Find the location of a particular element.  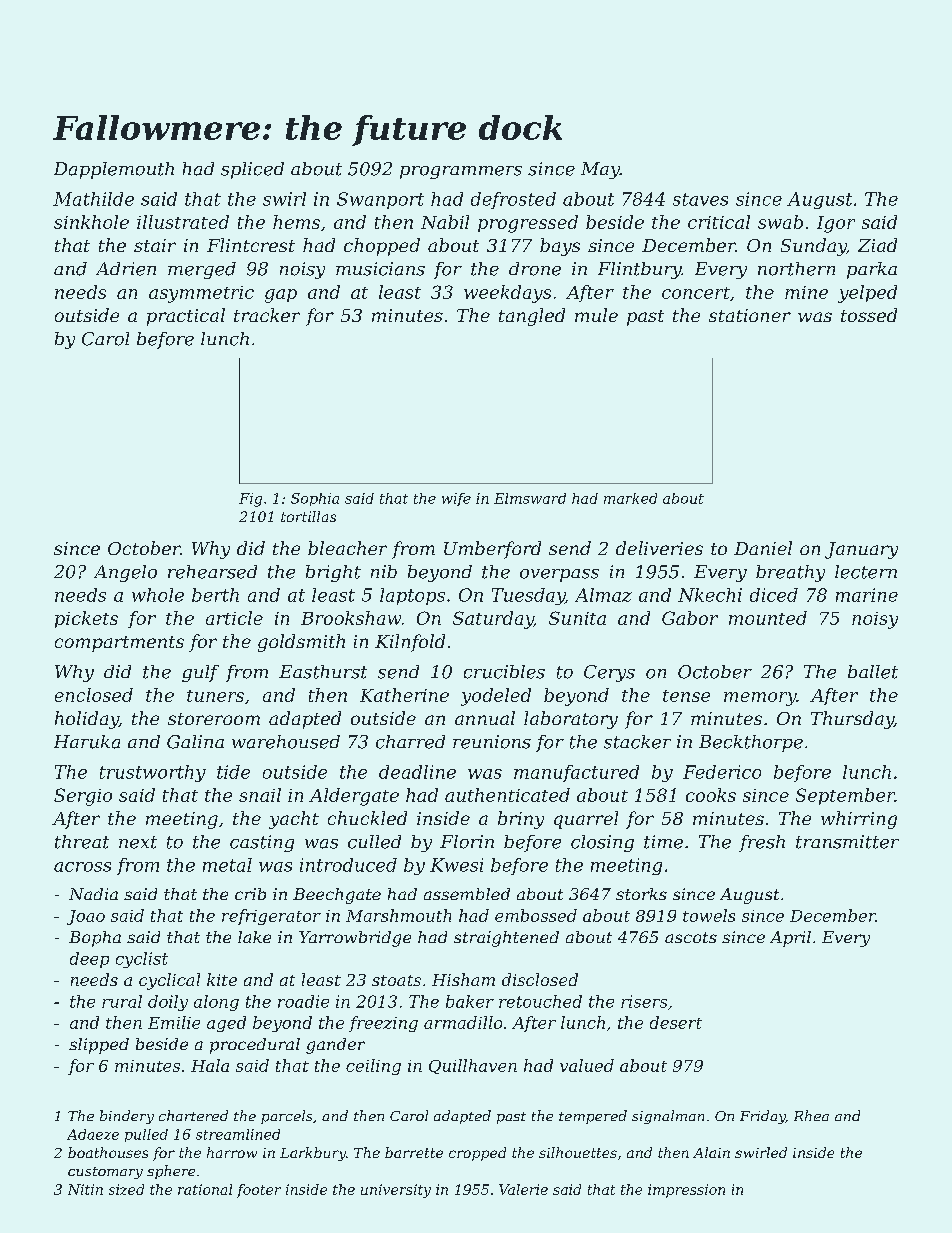

rational is located at coordinates (205, 1189).
